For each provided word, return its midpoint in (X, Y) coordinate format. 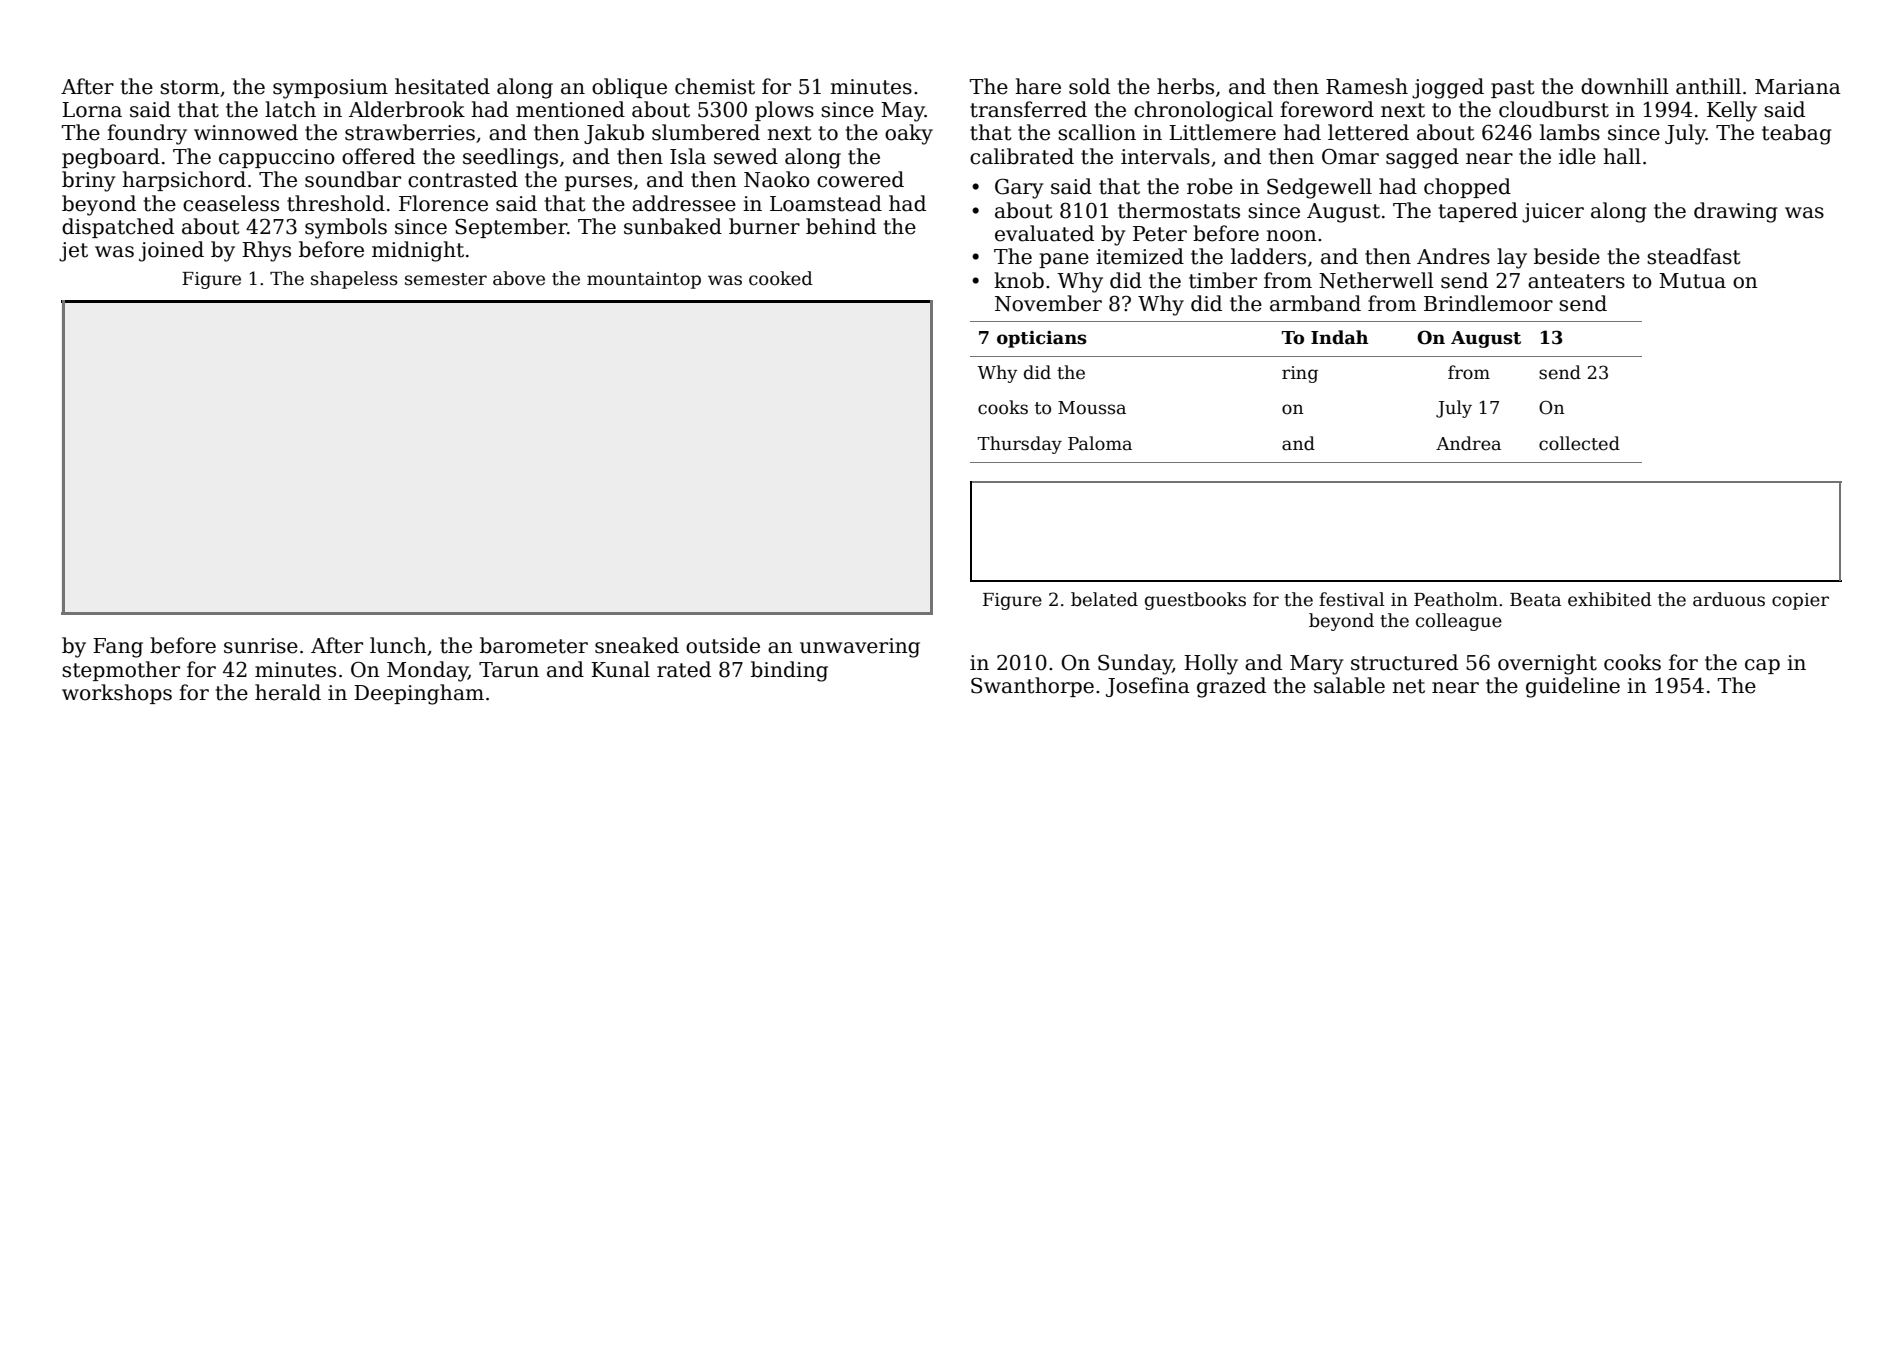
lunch (398, 645)
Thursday (1019, 445)
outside (723, 645)
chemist (715, 86)
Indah (1339, 337)
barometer (534, 645)
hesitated (442, 86)
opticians (1042, 339)
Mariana (1798, 87)
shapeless (354, 280)
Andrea (1468, 443)
